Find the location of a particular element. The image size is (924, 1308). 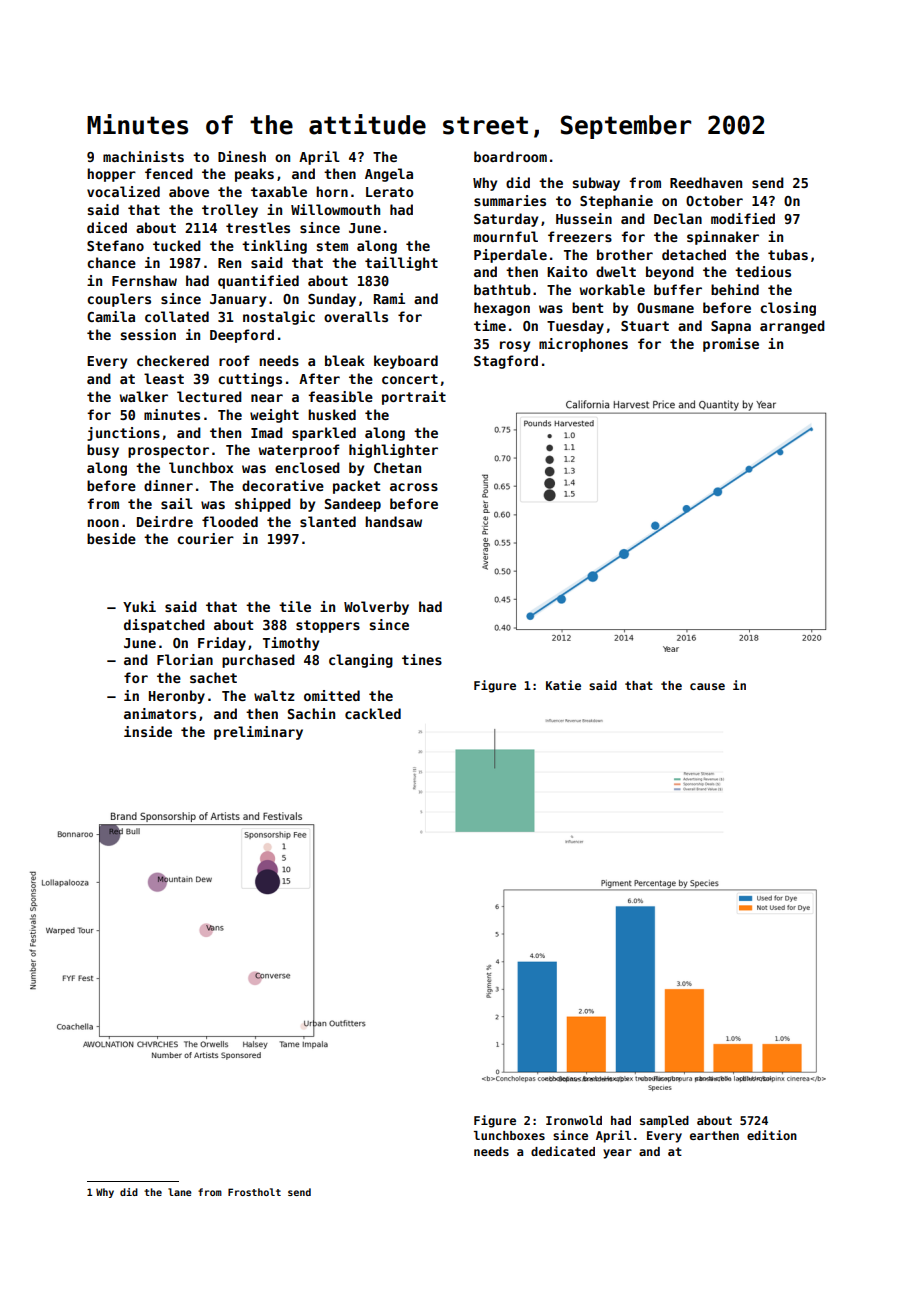

tubas is located at coordinates (788, 254).
